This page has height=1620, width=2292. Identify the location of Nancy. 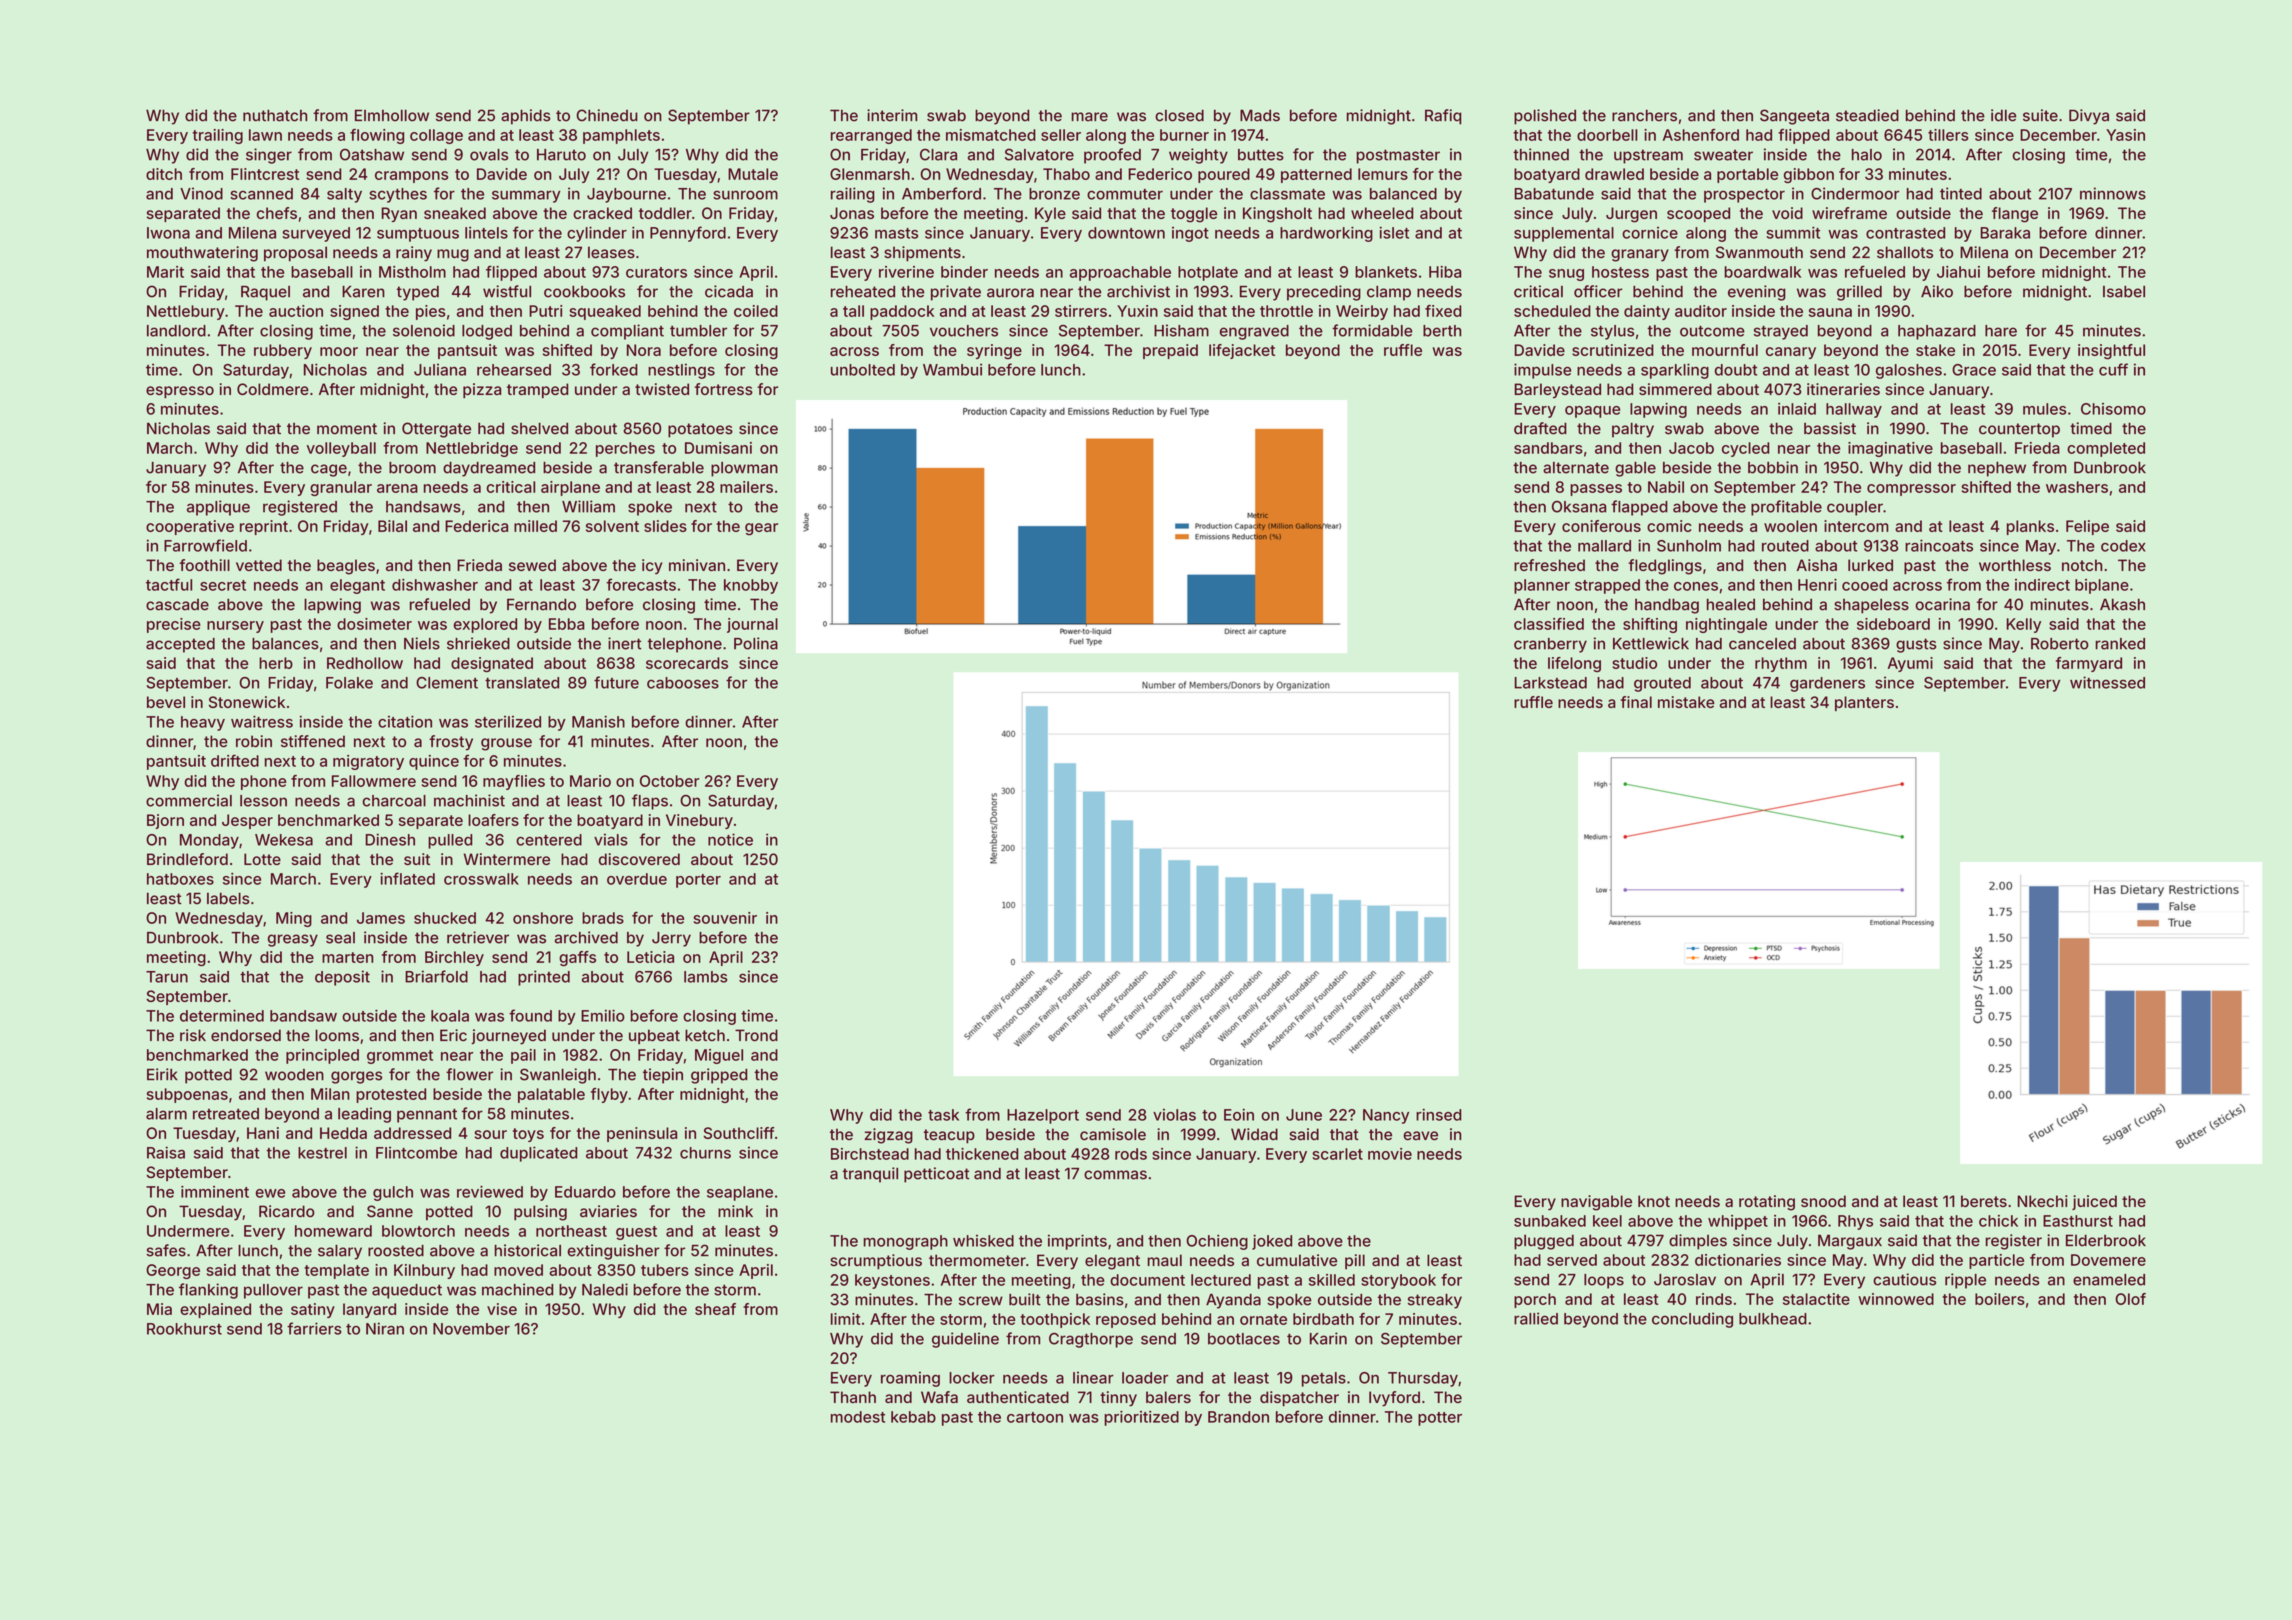
(1386, 1116).
